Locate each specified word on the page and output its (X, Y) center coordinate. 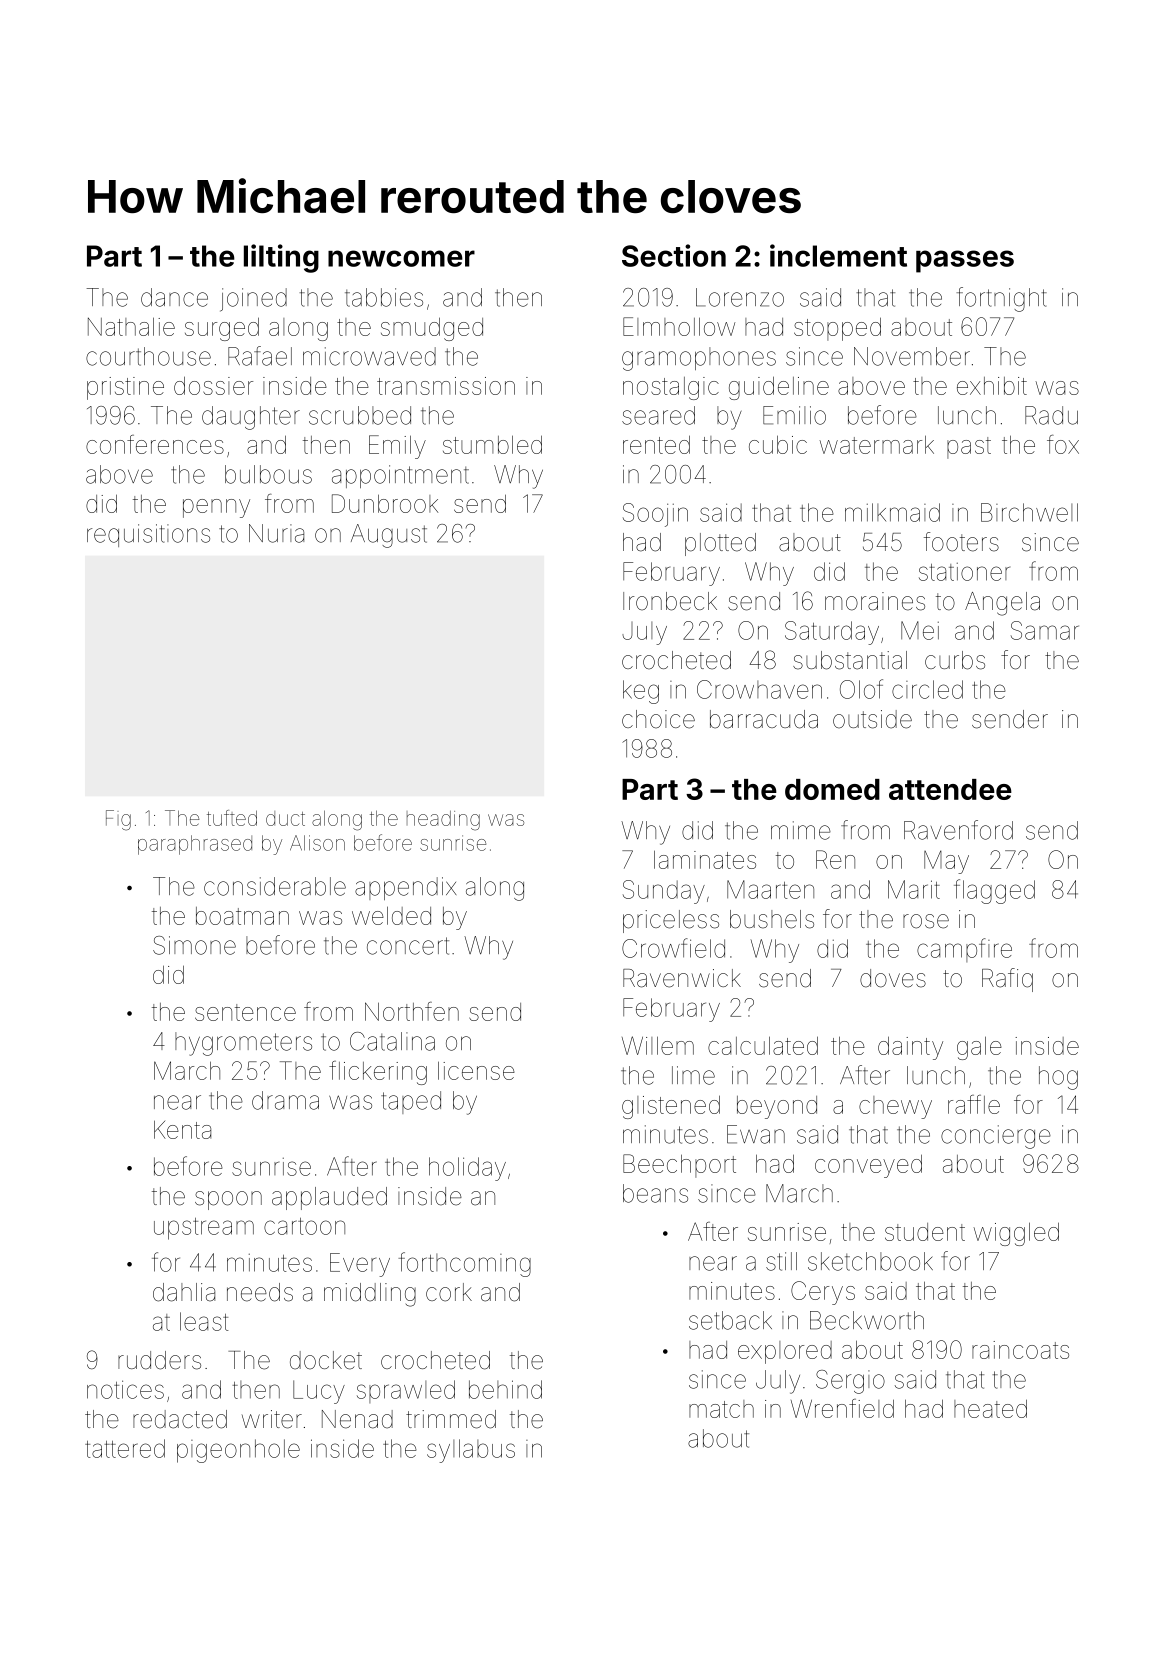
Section (674, 255)
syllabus (471, 1451)
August (389, 536)
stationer (964, 572)
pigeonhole (238, 1451)
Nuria (276, 533)
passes (965, 261)
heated (990, 1409)
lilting (281, 258)
